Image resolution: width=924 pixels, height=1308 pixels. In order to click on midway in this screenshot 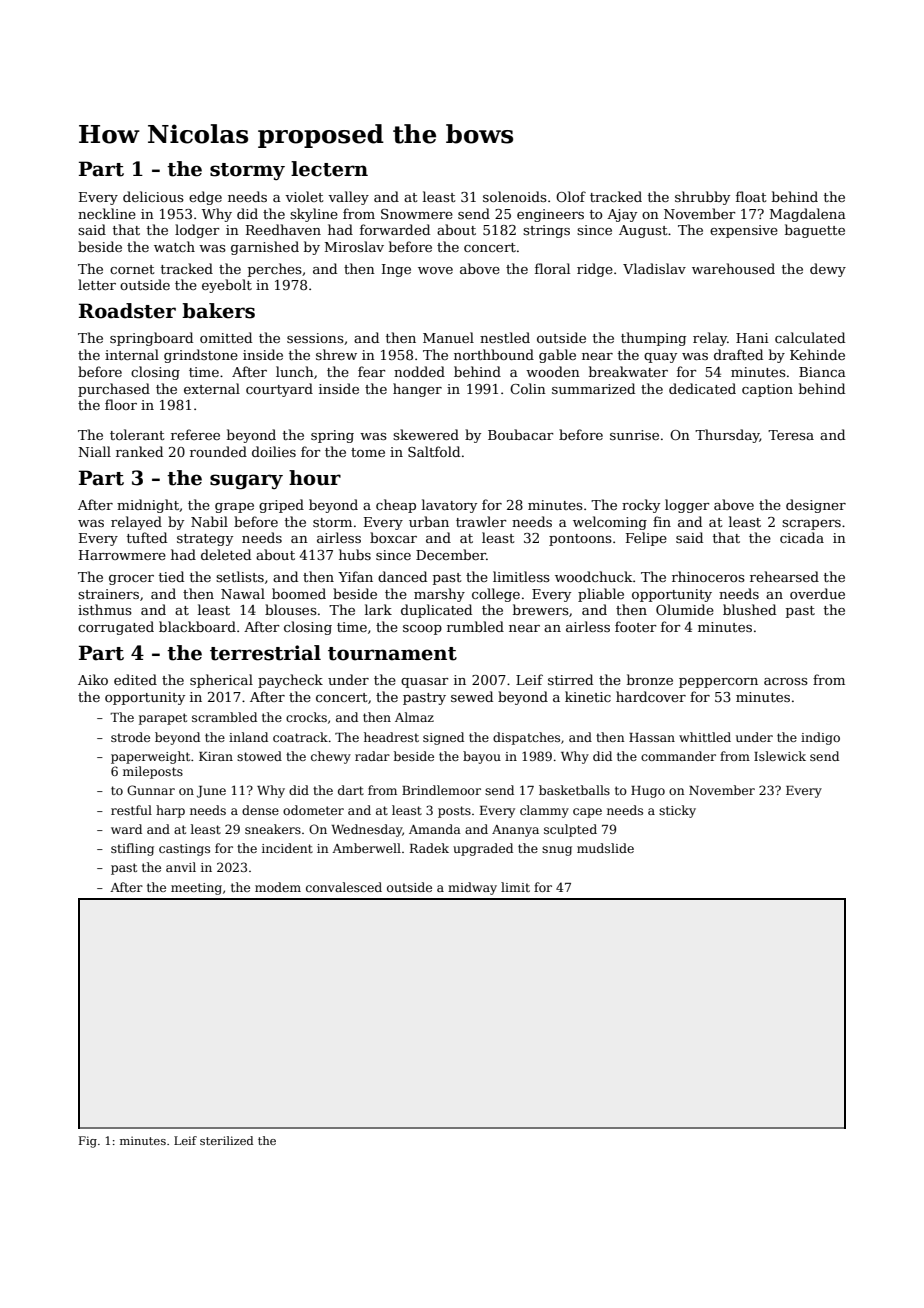, I will do `click(472, 888)`.
